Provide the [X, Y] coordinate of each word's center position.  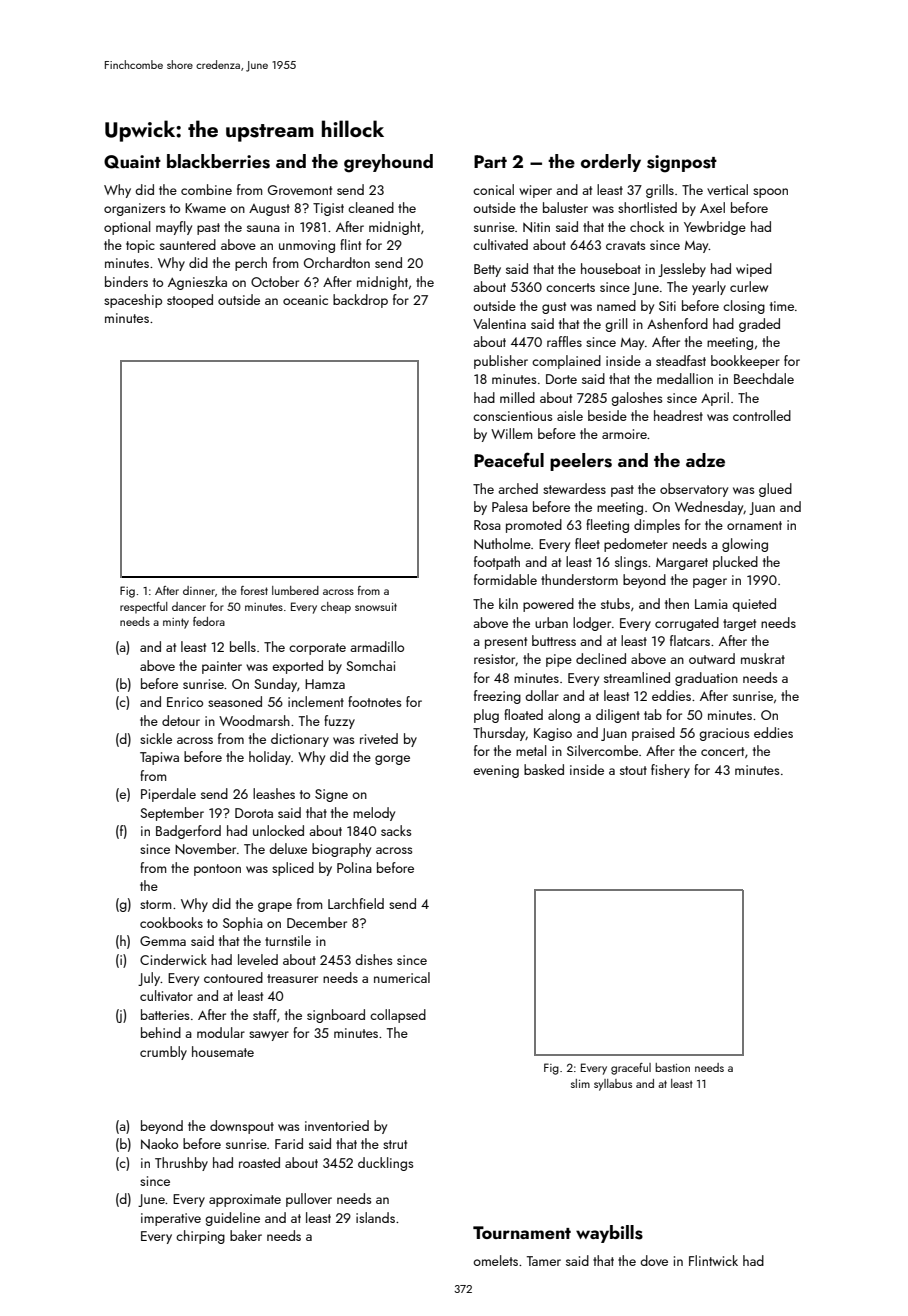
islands [375, 1217]
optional [127, 228]
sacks [396, 830]
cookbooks [171, 922]
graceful [631, 1069]
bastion [672, 1067]
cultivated [500, 244]
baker [246, 1235]
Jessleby [682, 270]
